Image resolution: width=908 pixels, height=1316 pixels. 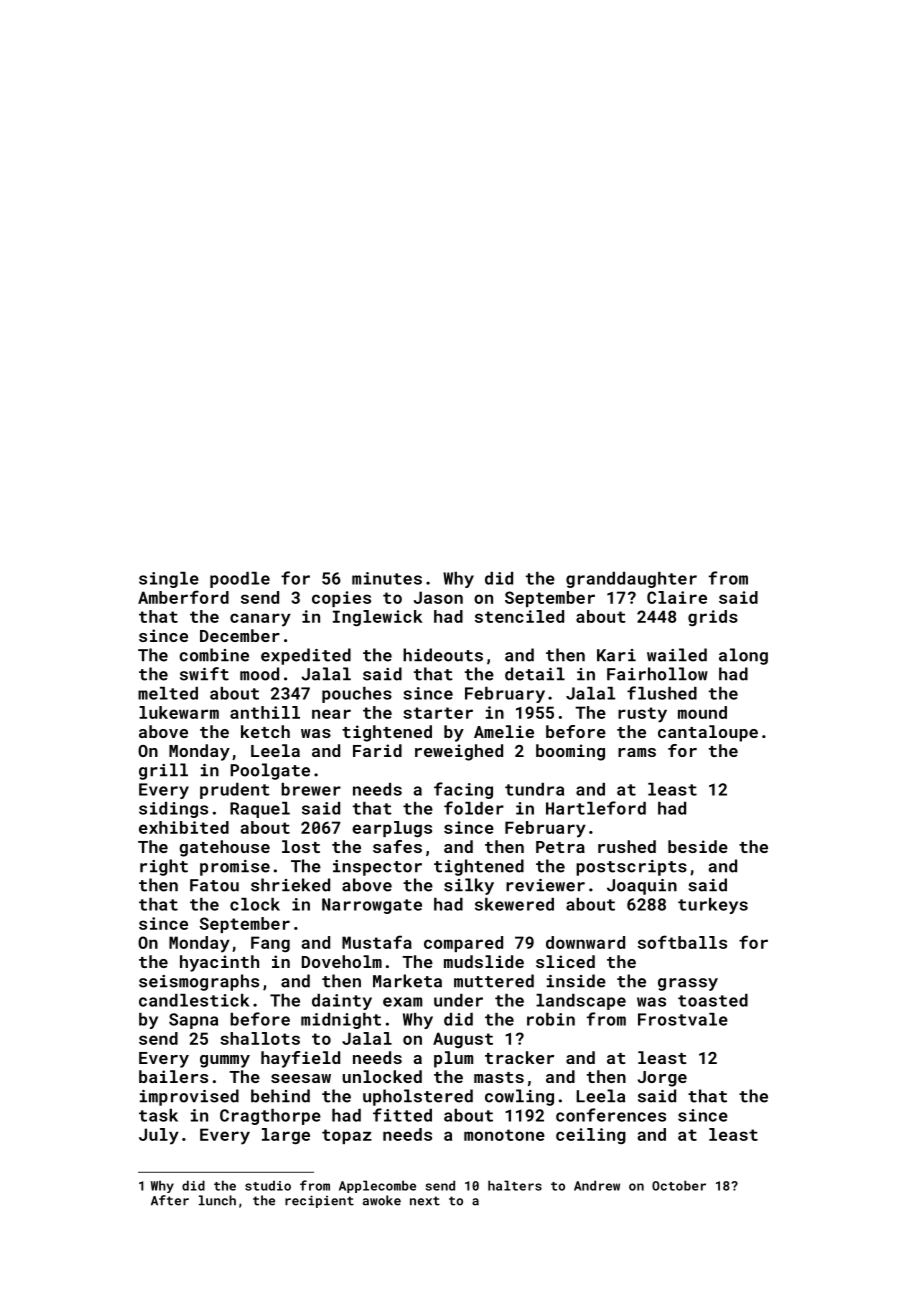 What do you see at coordinates (438, 713) in the image?
I see `starter` at bounding box center [438, 713].
